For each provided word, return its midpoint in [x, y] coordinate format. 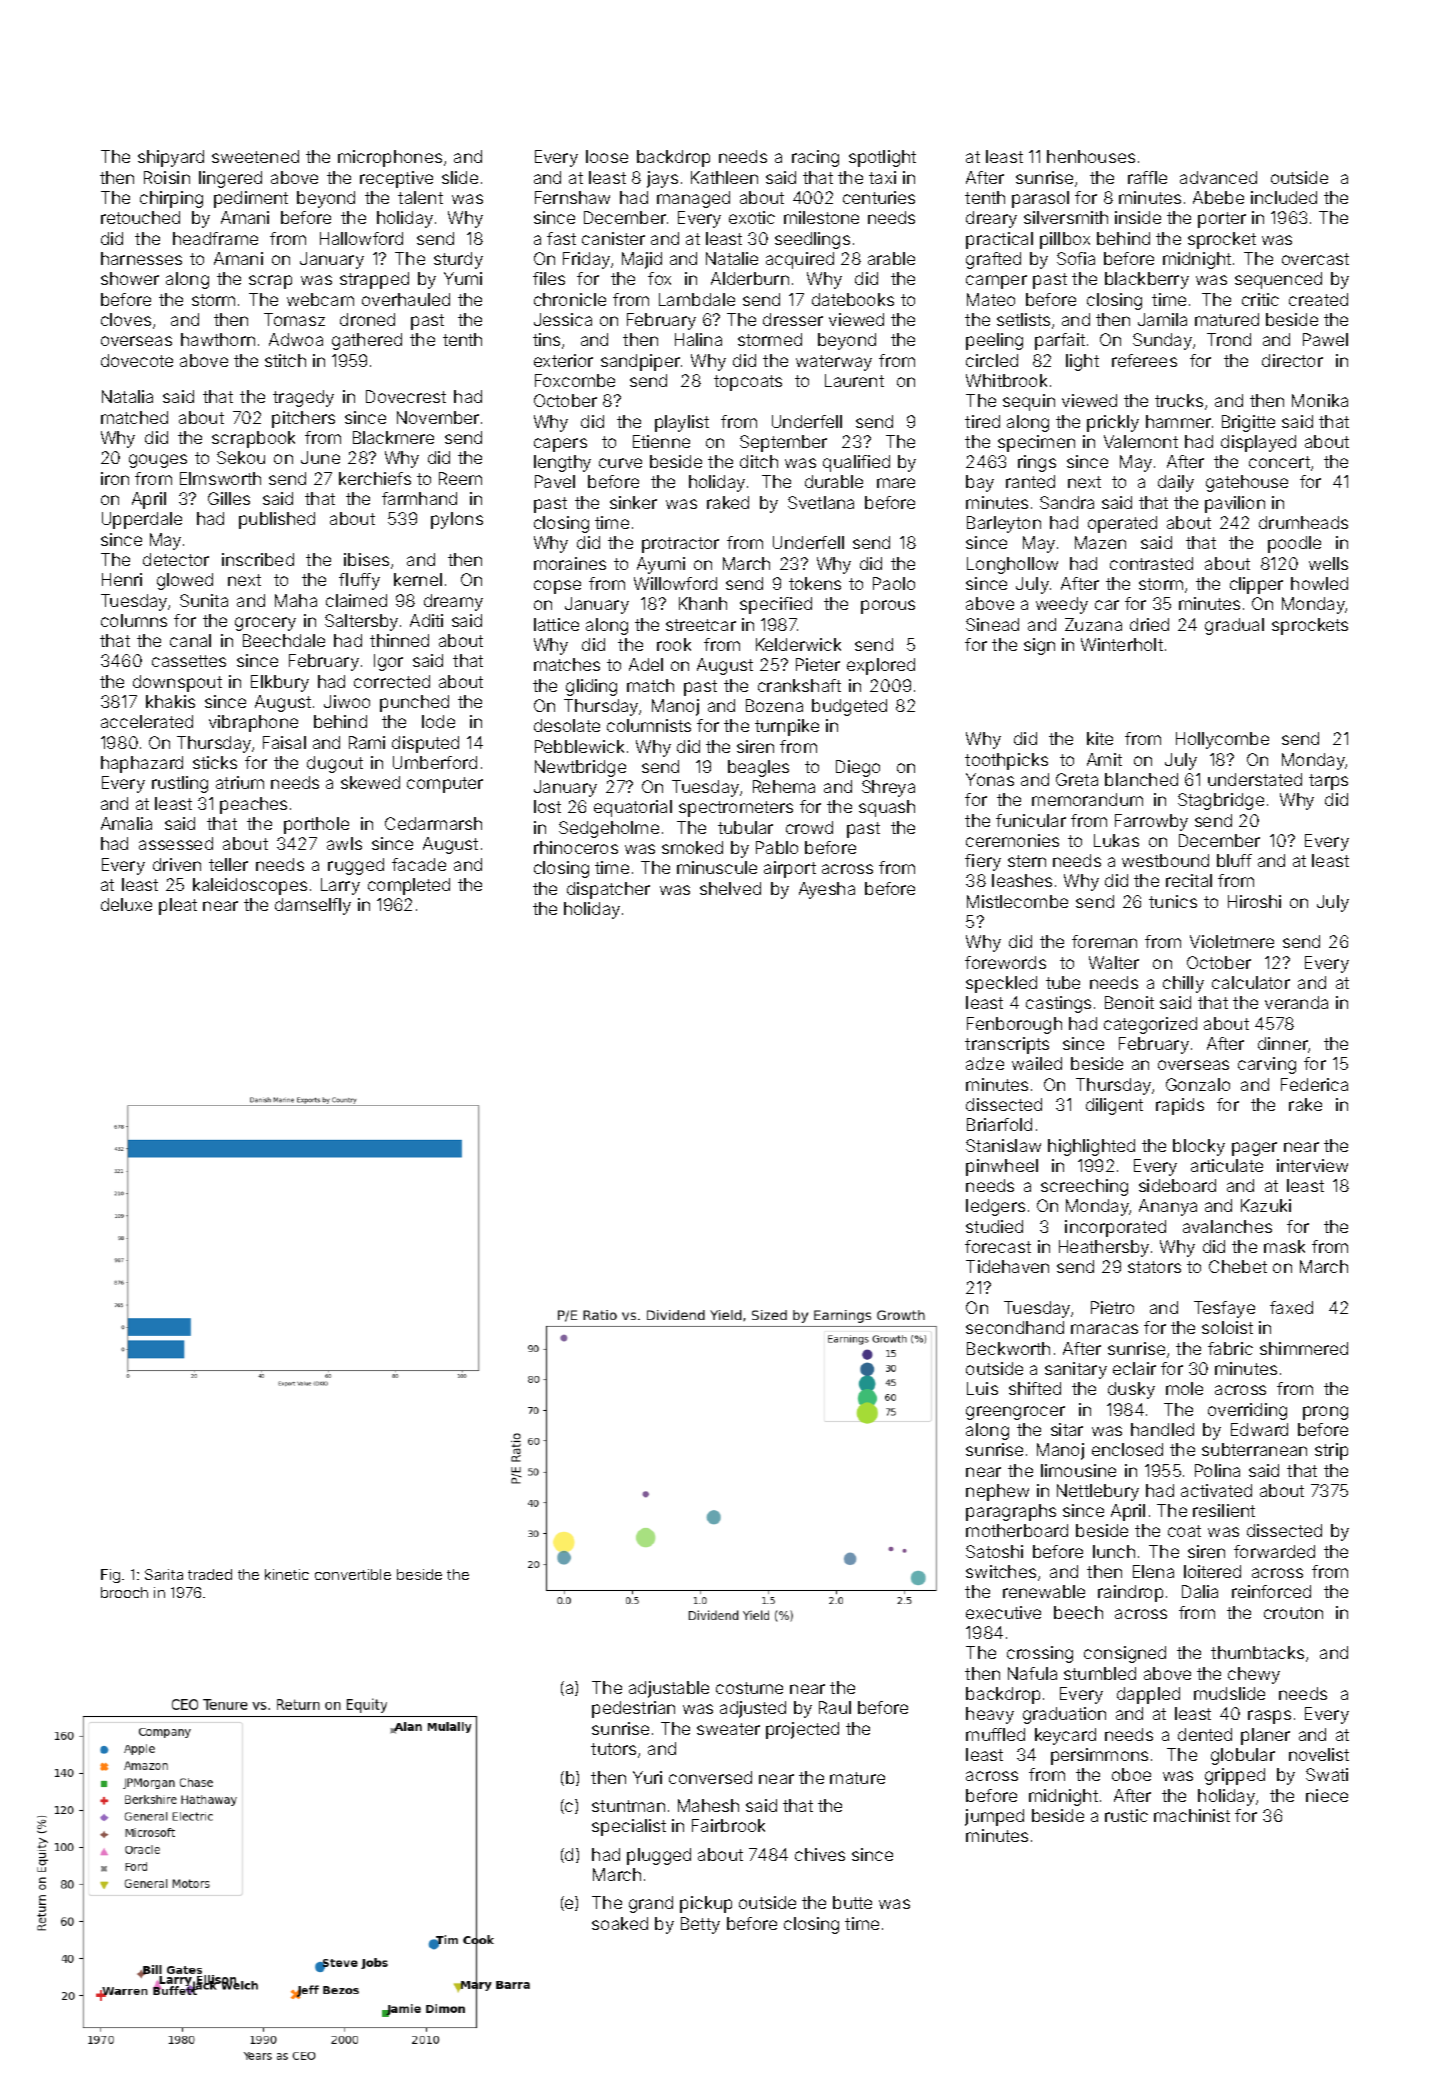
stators [1154, 1267]
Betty [700, 1925]
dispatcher [608, 890]
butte [852, 1902]
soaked [620, 1923]
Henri [122, 579]
